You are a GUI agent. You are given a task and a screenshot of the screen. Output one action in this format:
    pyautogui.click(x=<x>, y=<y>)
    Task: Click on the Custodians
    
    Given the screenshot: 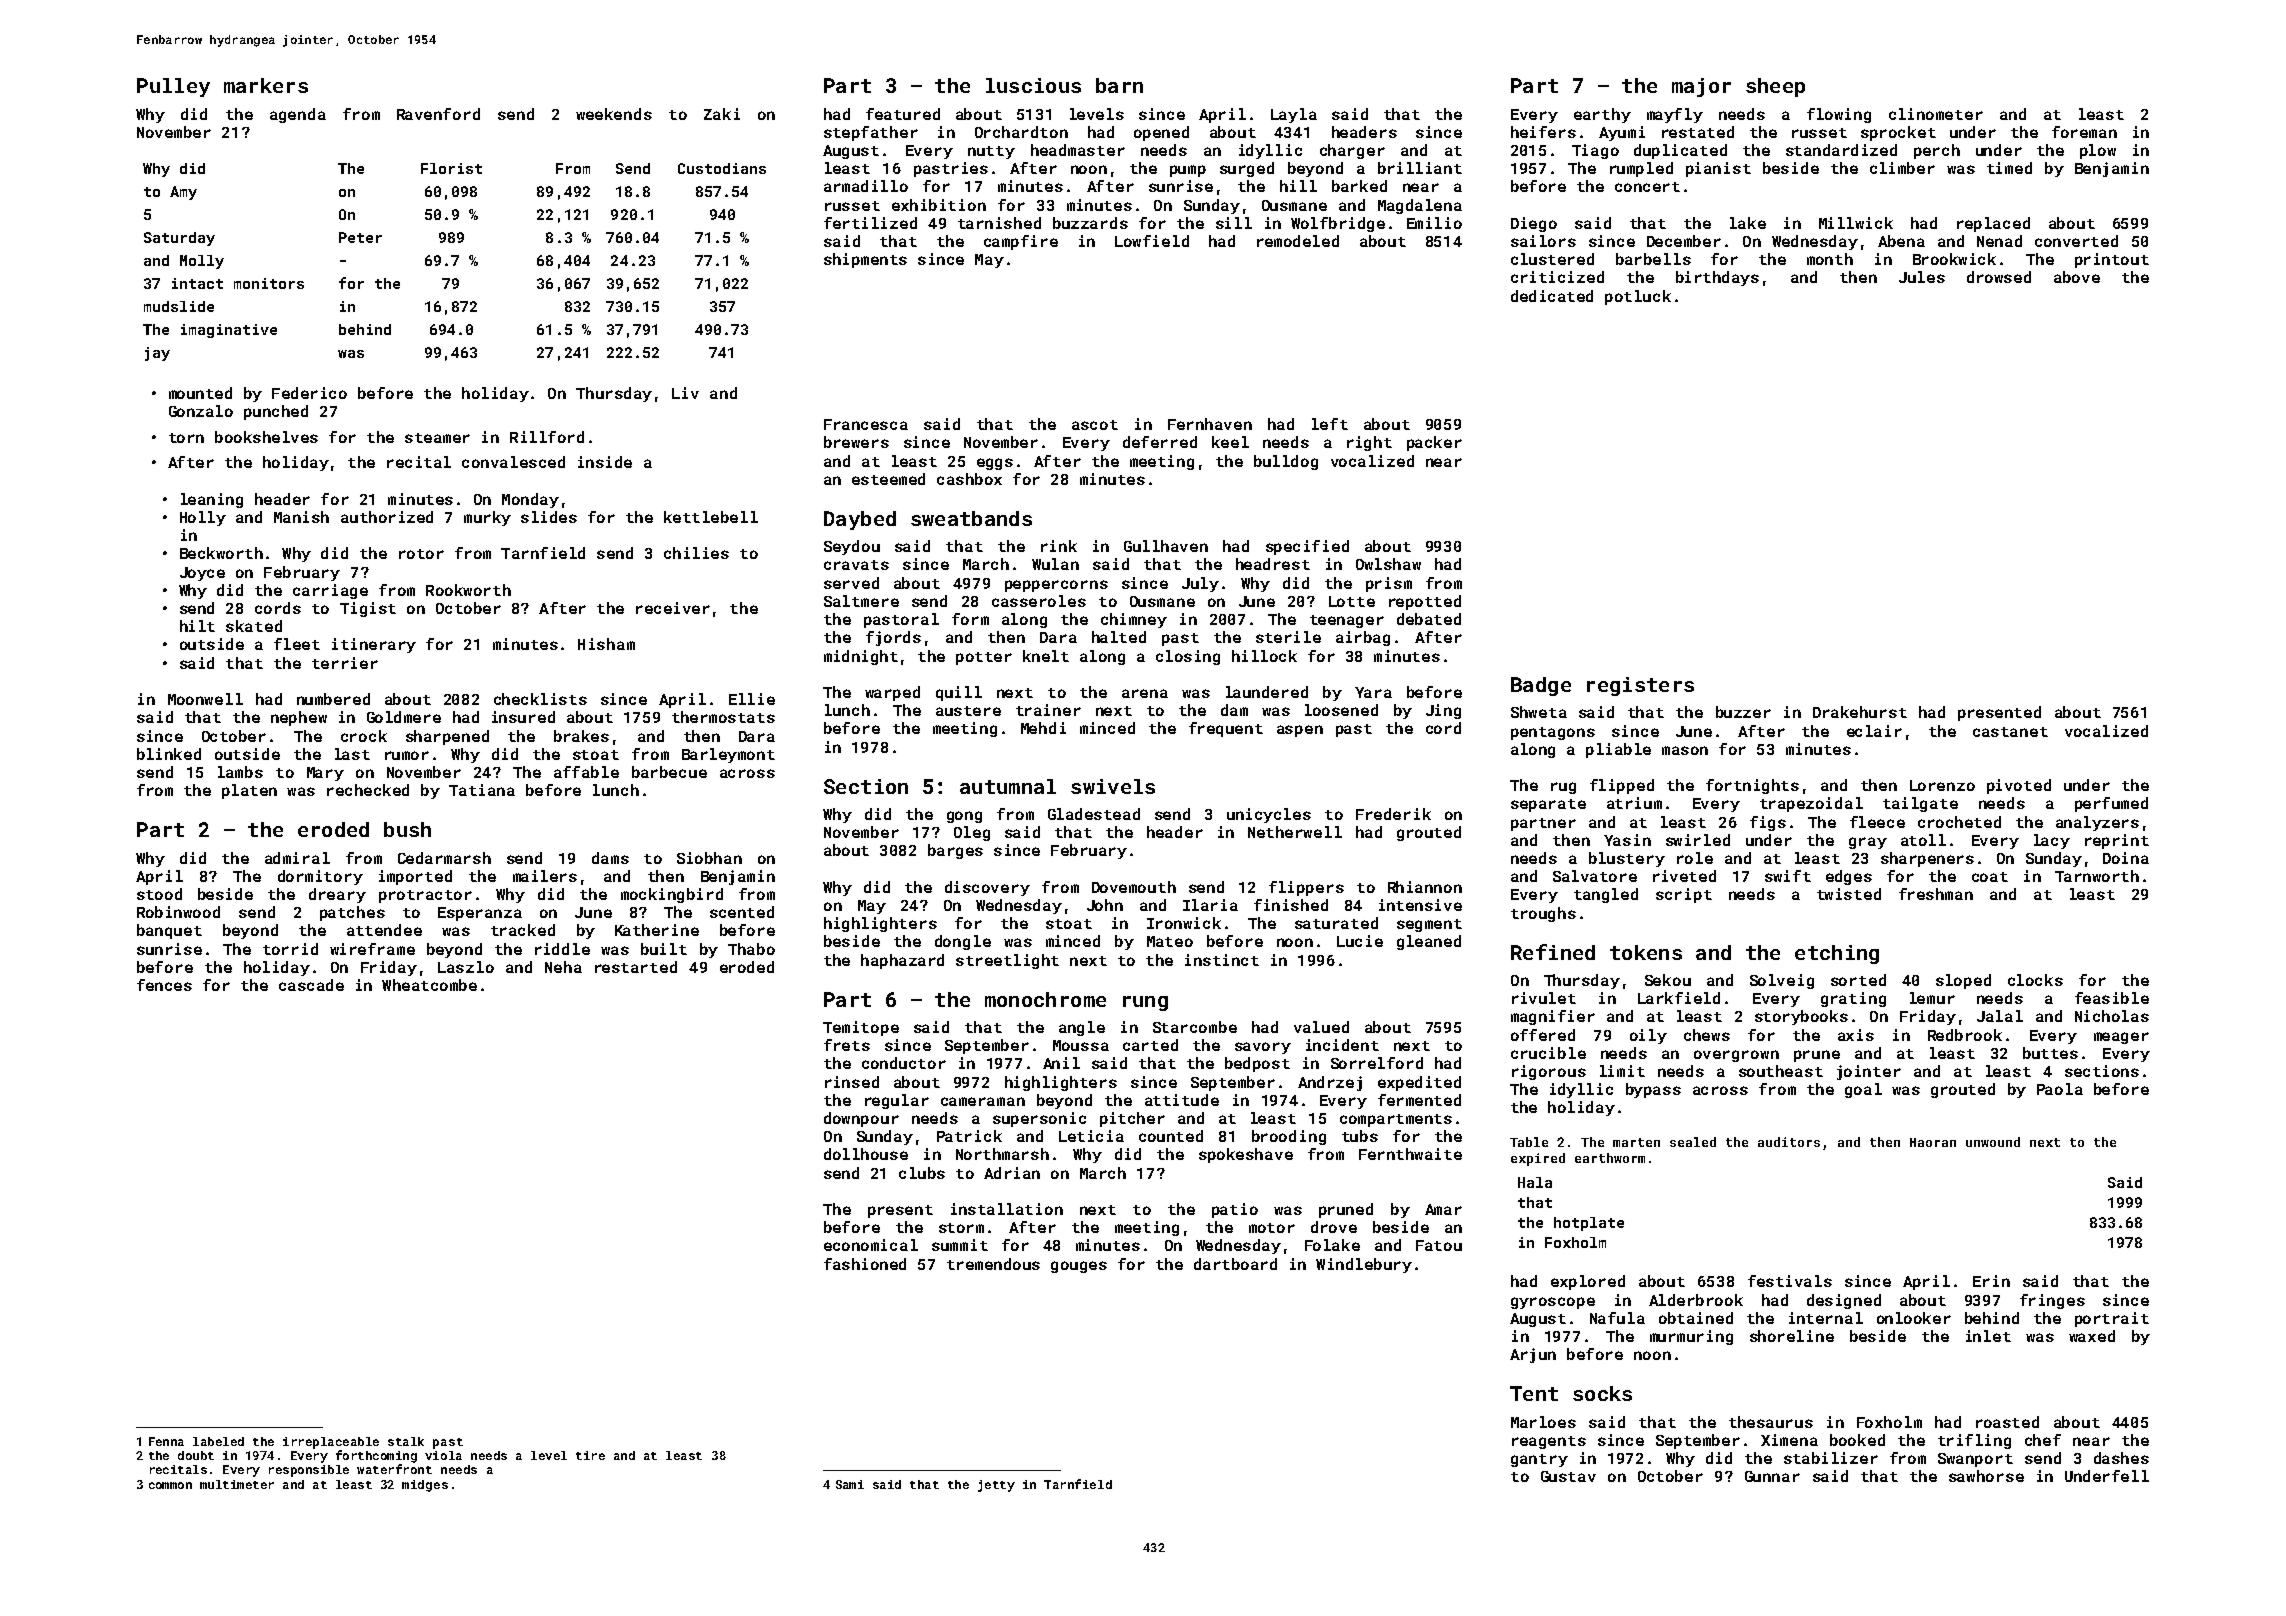 What is the action you would take?
    pyautogui.click(x=722, y=168)
